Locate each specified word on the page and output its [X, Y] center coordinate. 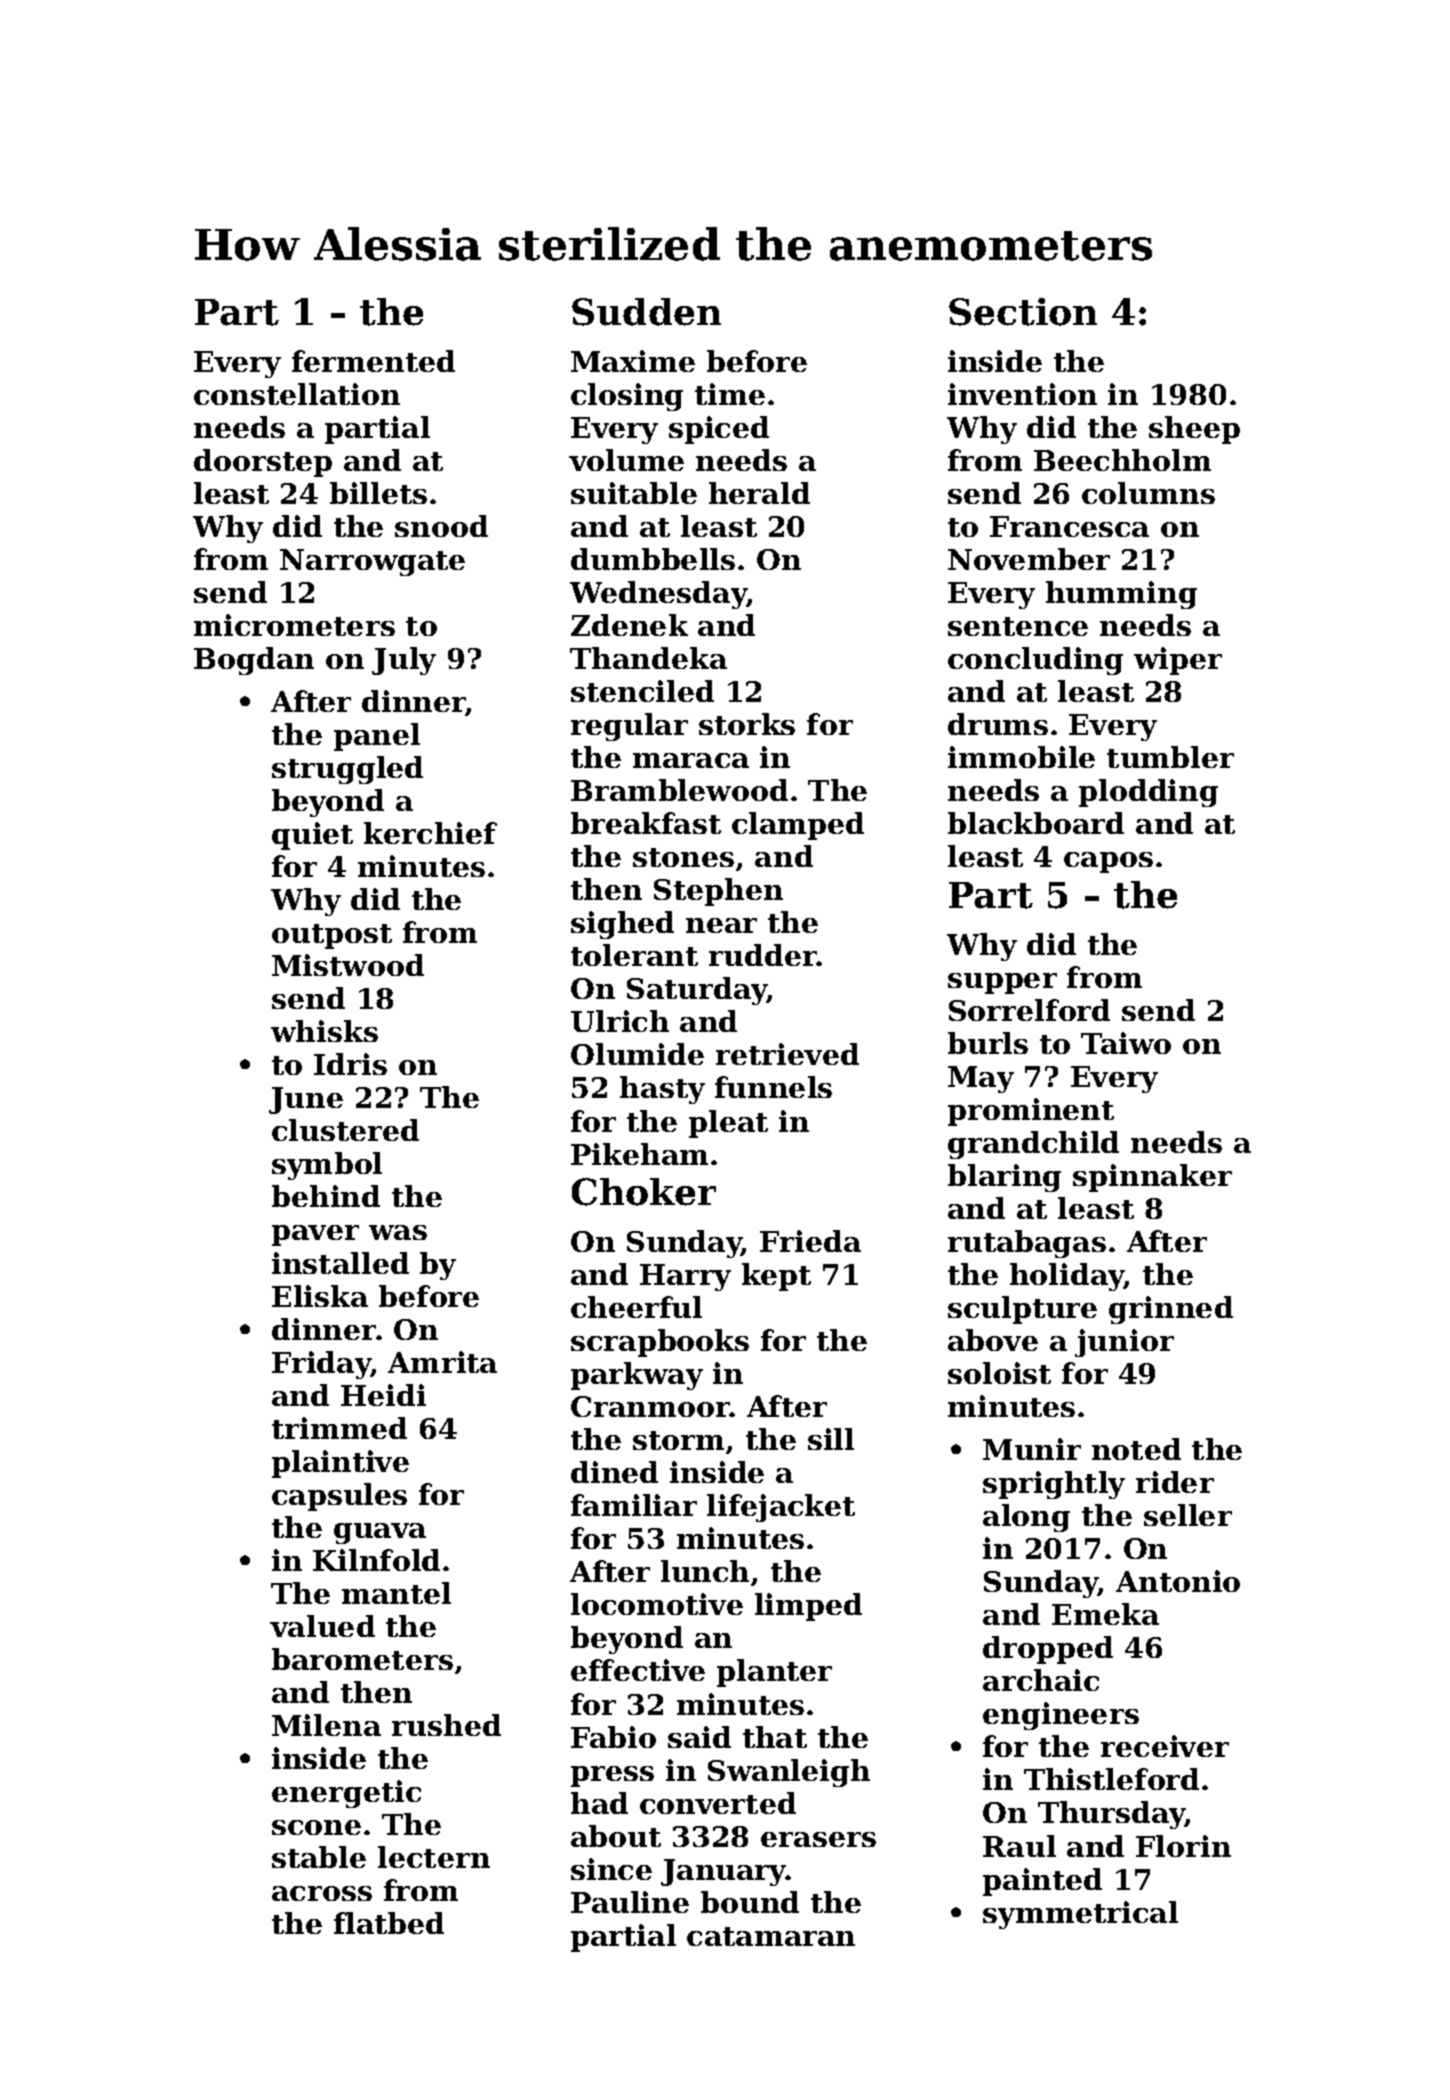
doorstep [263, 463]
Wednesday [658, 595]
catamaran [771, 1936]
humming [1121, 595]
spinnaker [1152, 1178]
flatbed [389, 1923]
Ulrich [620, 1021]
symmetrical [1080, 1915]
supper [1002, 983]
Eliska [320, 1296]
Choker [644, 1192]
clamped [798, 826]
